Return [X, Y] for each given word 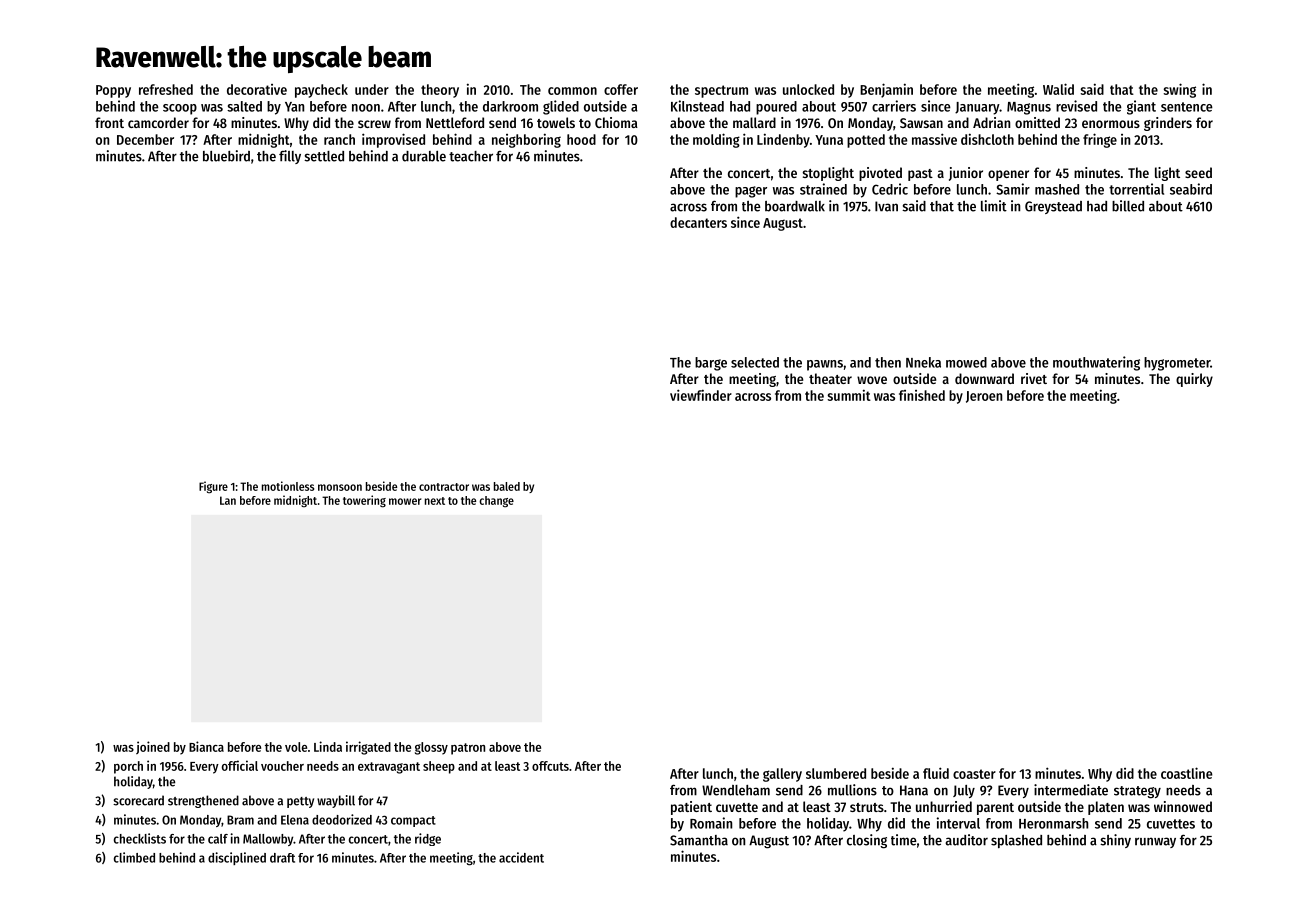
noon [366, 108]
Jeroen [984, 397]
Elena [295, 820]
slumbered [836, 773]
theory [440, 91]
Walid [1058, 89]
